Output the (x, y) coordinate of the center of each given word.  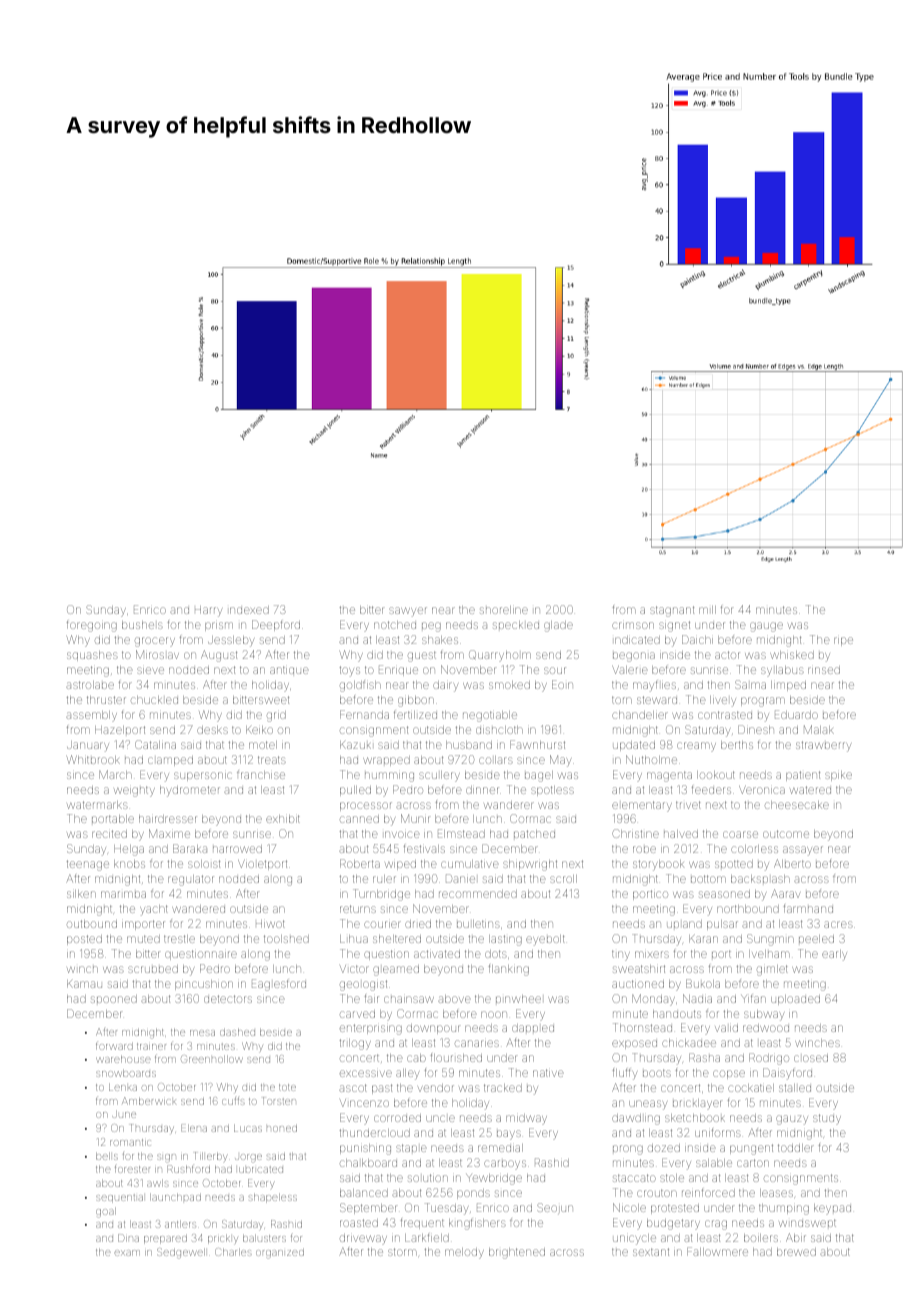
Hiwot (270, 924)
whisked (792, 655)
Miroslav (157, 654)
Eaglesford (279, 985)
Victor (354, 969)
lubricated (261, 1170)
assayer (803, 851)
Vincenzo (364, 1103)
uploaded (795, 1000)
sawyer (408, 612)
